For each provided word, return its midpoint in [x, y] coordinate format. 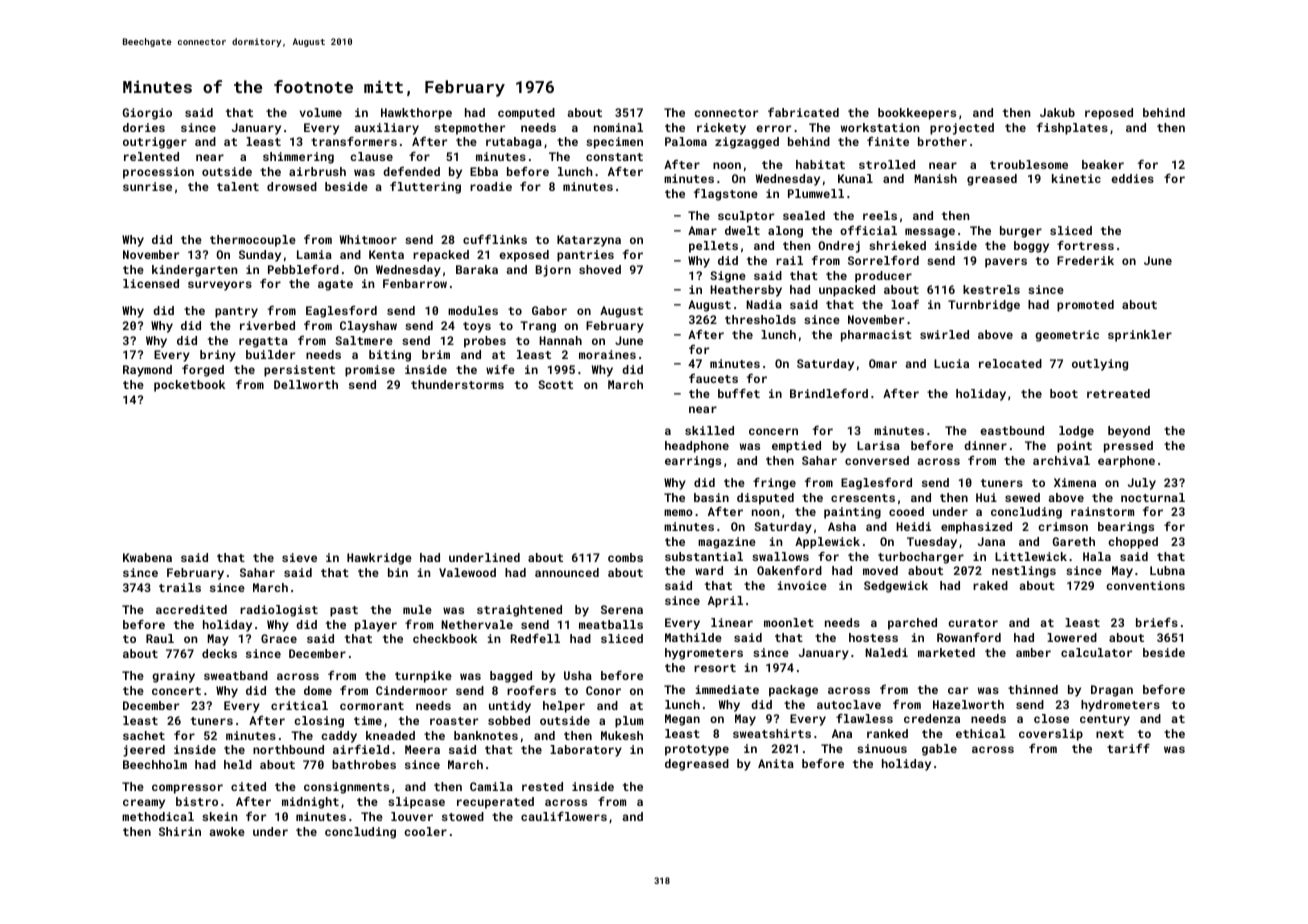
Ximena [1075, 482]
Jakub [1057, 112]
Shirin [180, 831]
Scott [555, 384]
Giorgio [147, 114]
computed [526, 114]
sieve [299, 557]
